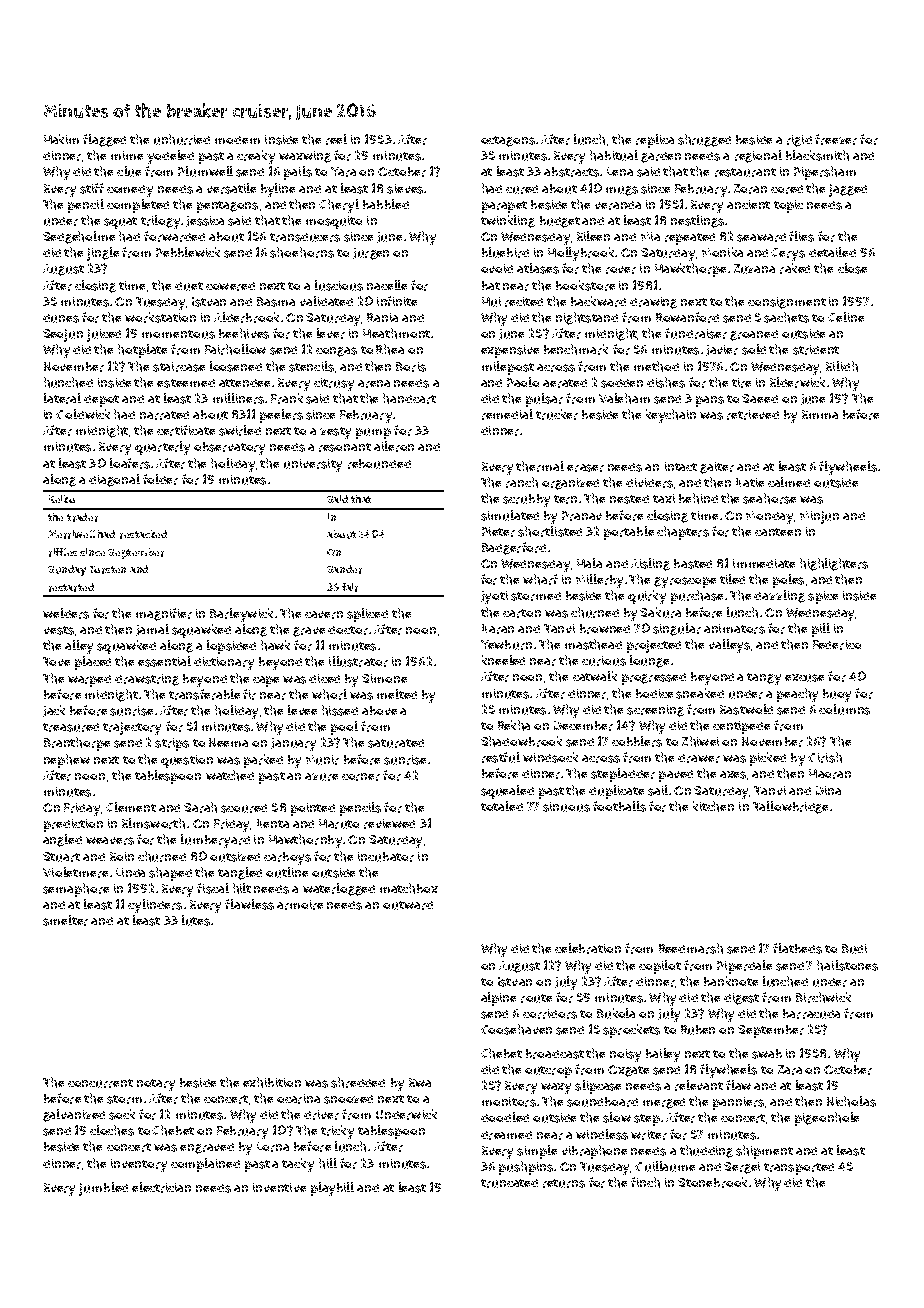 This screenshot has width=924, height=1308. What do you see at coordinates (420, 1082) in the screenshot?
I see `Ewa` at bounding box center [420, 1082].
